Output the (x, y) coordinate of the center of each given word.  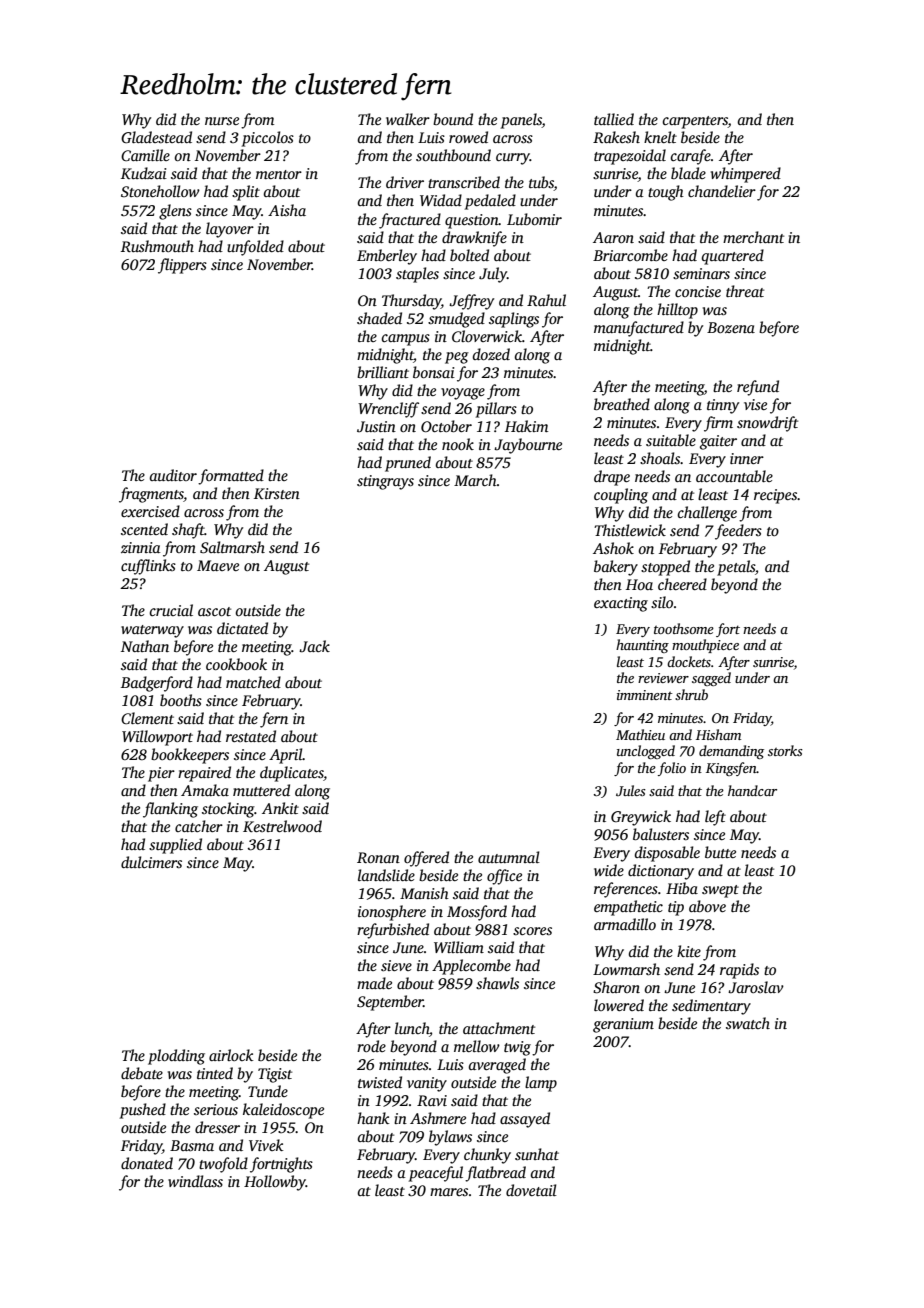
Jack (314, 646)
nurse (222, 121)
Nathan (145, 646)
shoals (660, 458)
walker (408, 119)
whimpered (746, 175)
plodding (176, 1057)
